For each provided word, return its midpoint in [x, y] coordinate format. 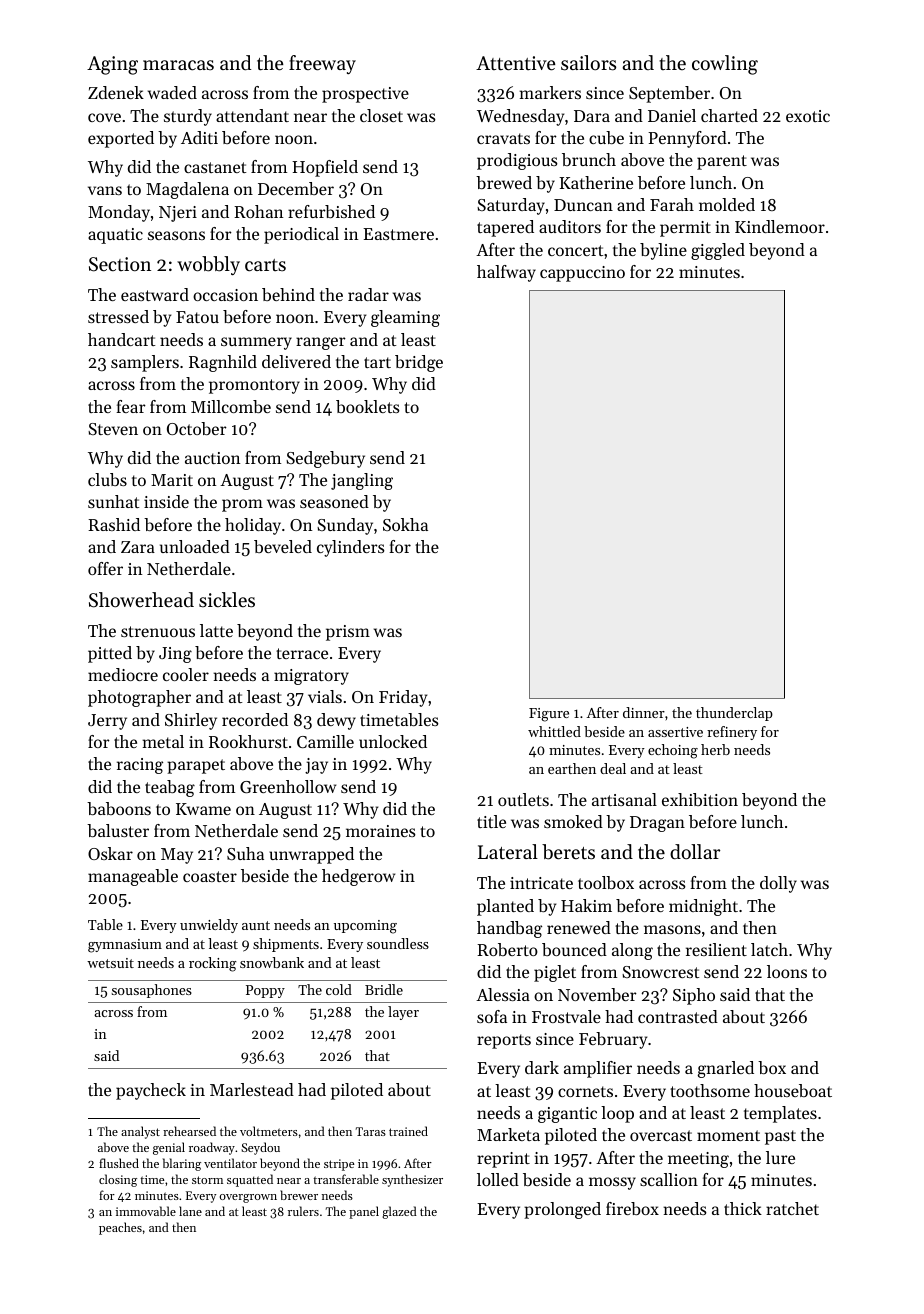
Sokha [405, 524]
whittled [554, 731]
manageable [133, 877]
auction [212, 458]
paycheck [151, 1091]
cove [104, 117]
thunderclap [734, 714]
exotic [808, 116]
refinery [732, 733]
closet [381, 115]
